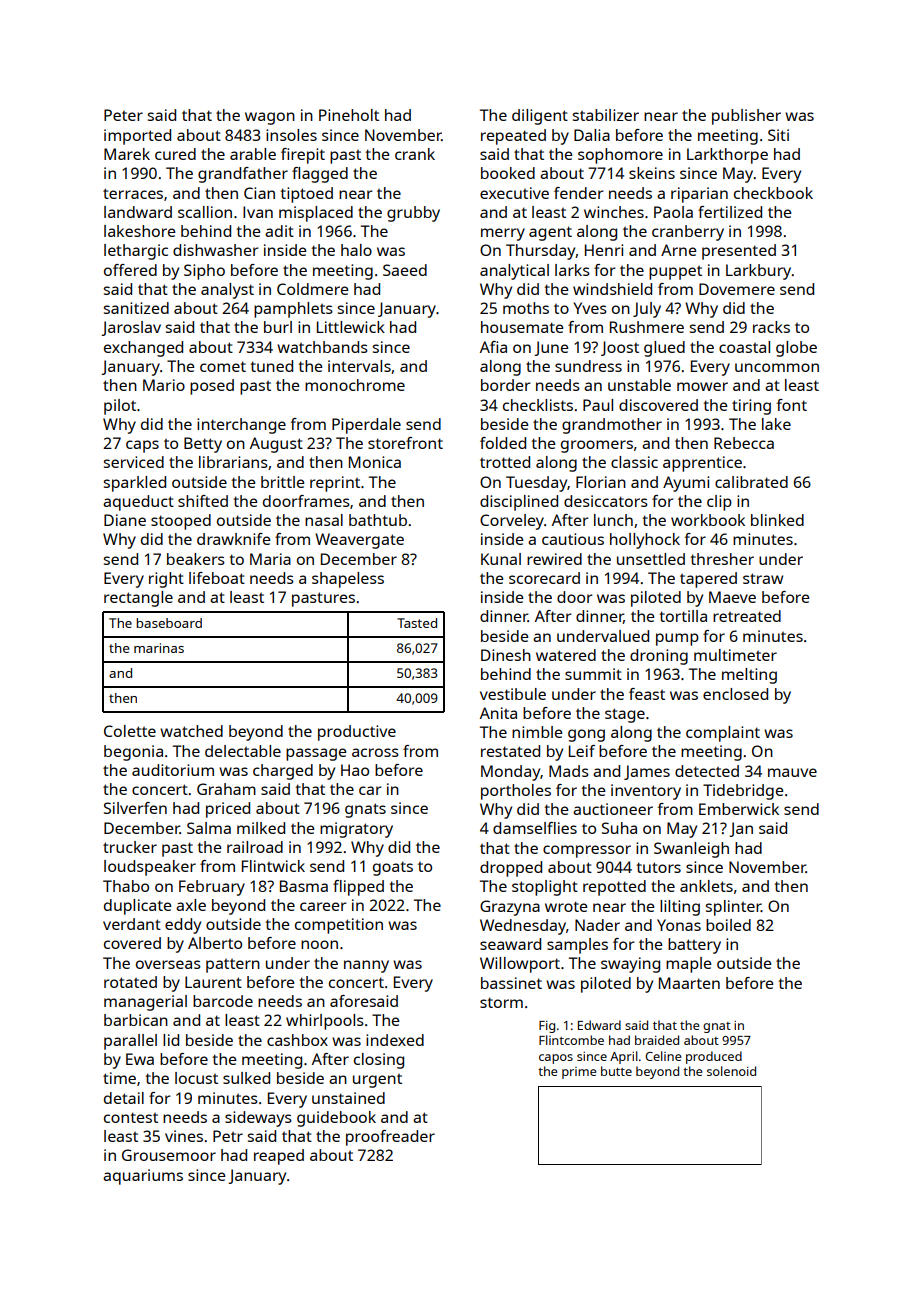  What do you see at coordinates (297, 1040) in the page?
I see `cashbox` at bounding box center [297, 1040].
